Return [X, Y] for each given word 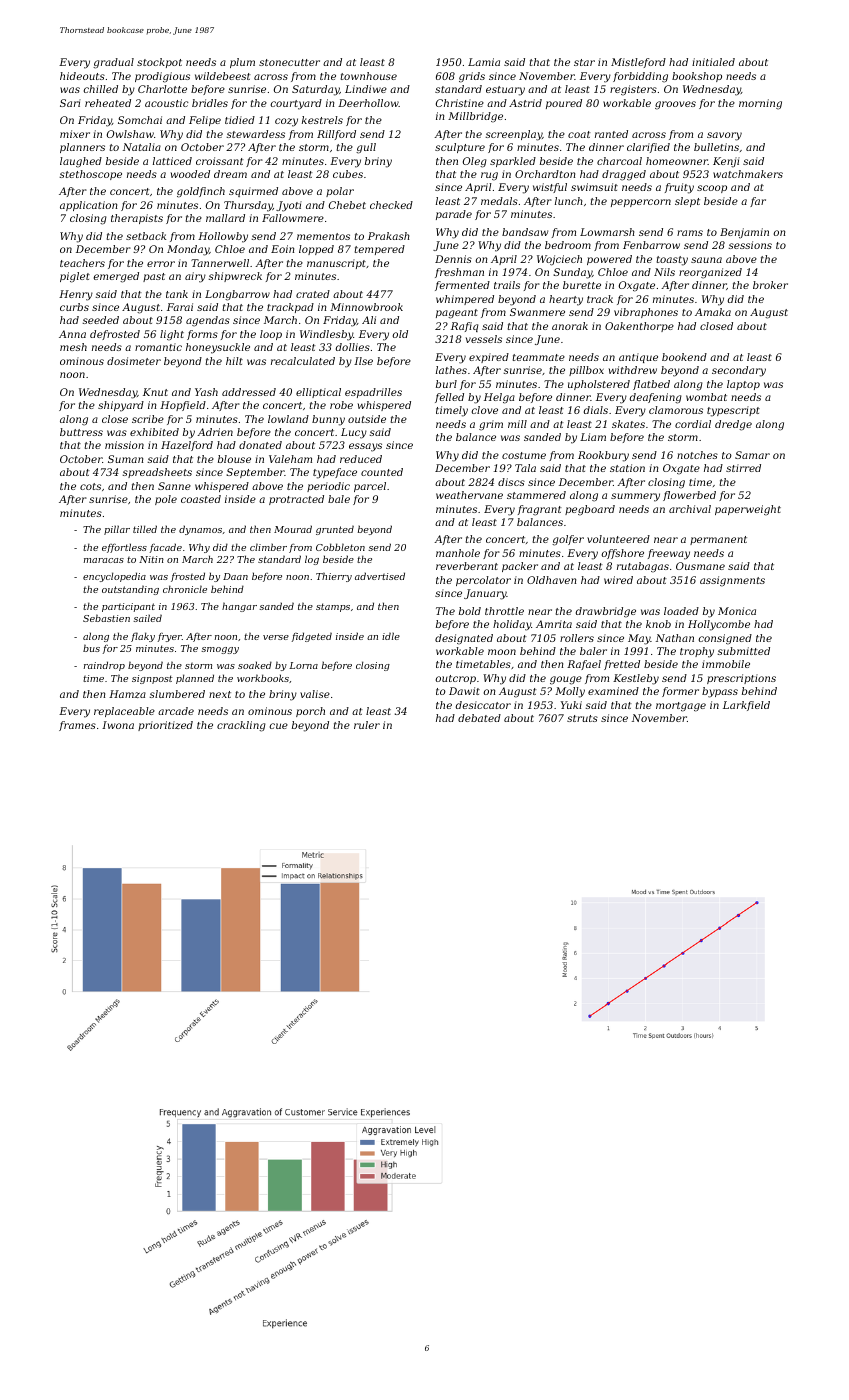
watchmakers [748, 174]
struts [582, 718]
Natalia [142, 147]
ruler [367, 725]
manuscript [336, 264]
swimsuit [594, 187]
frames [77, 726]
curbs [74, 307]
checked [391, 205]
